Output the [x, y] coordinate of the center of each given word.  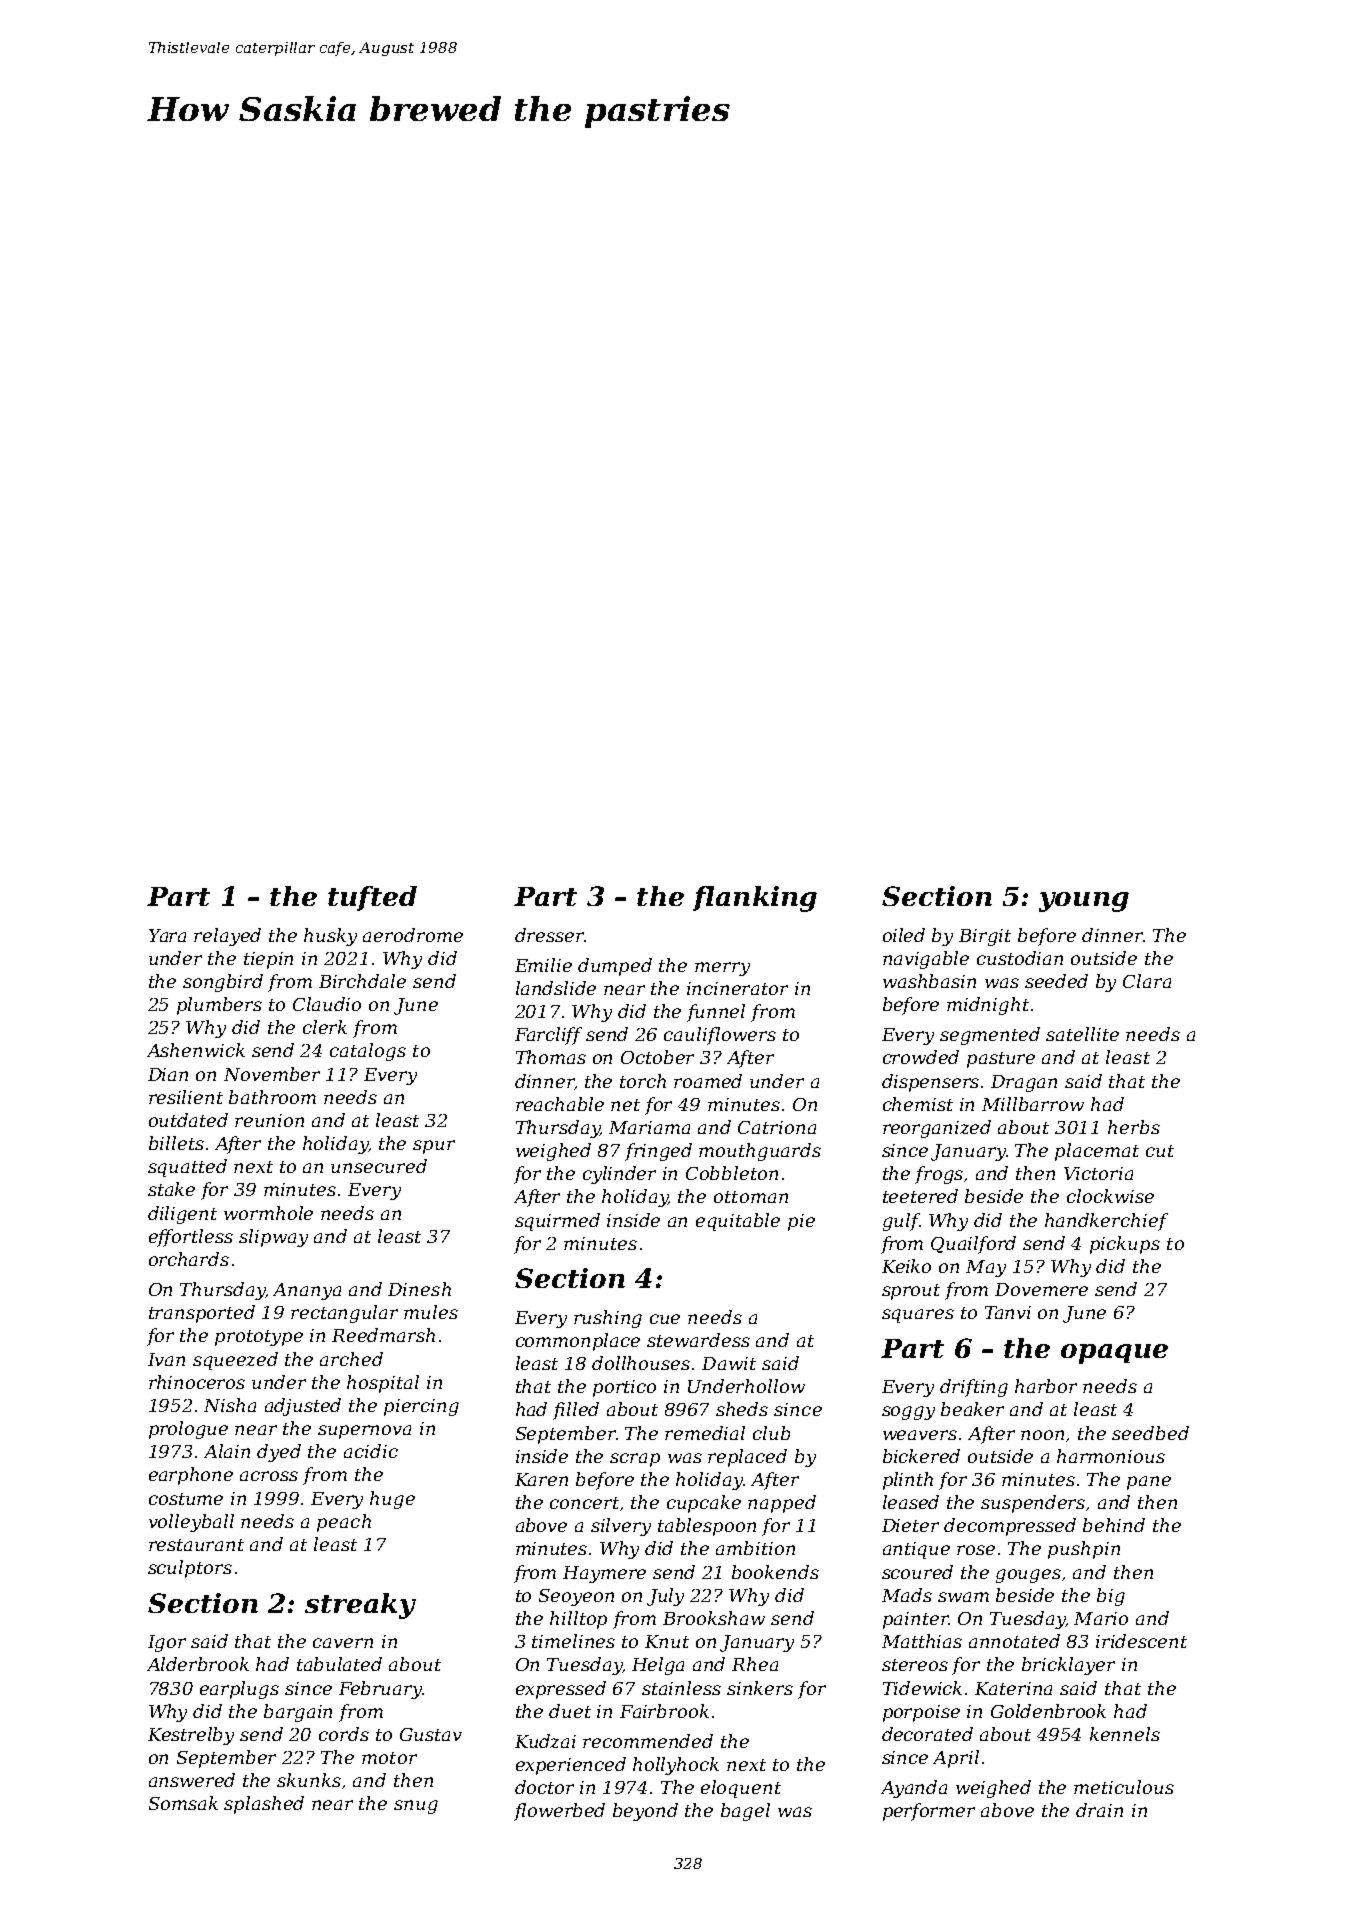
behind [1114, 1525]
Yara [167, 935]
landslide [556, 988]
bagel [745, 1812]
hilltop [578, 1620]
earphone [191, 1476]
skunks [309, 1780]
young [1084, 902]
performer [929, 1812]
